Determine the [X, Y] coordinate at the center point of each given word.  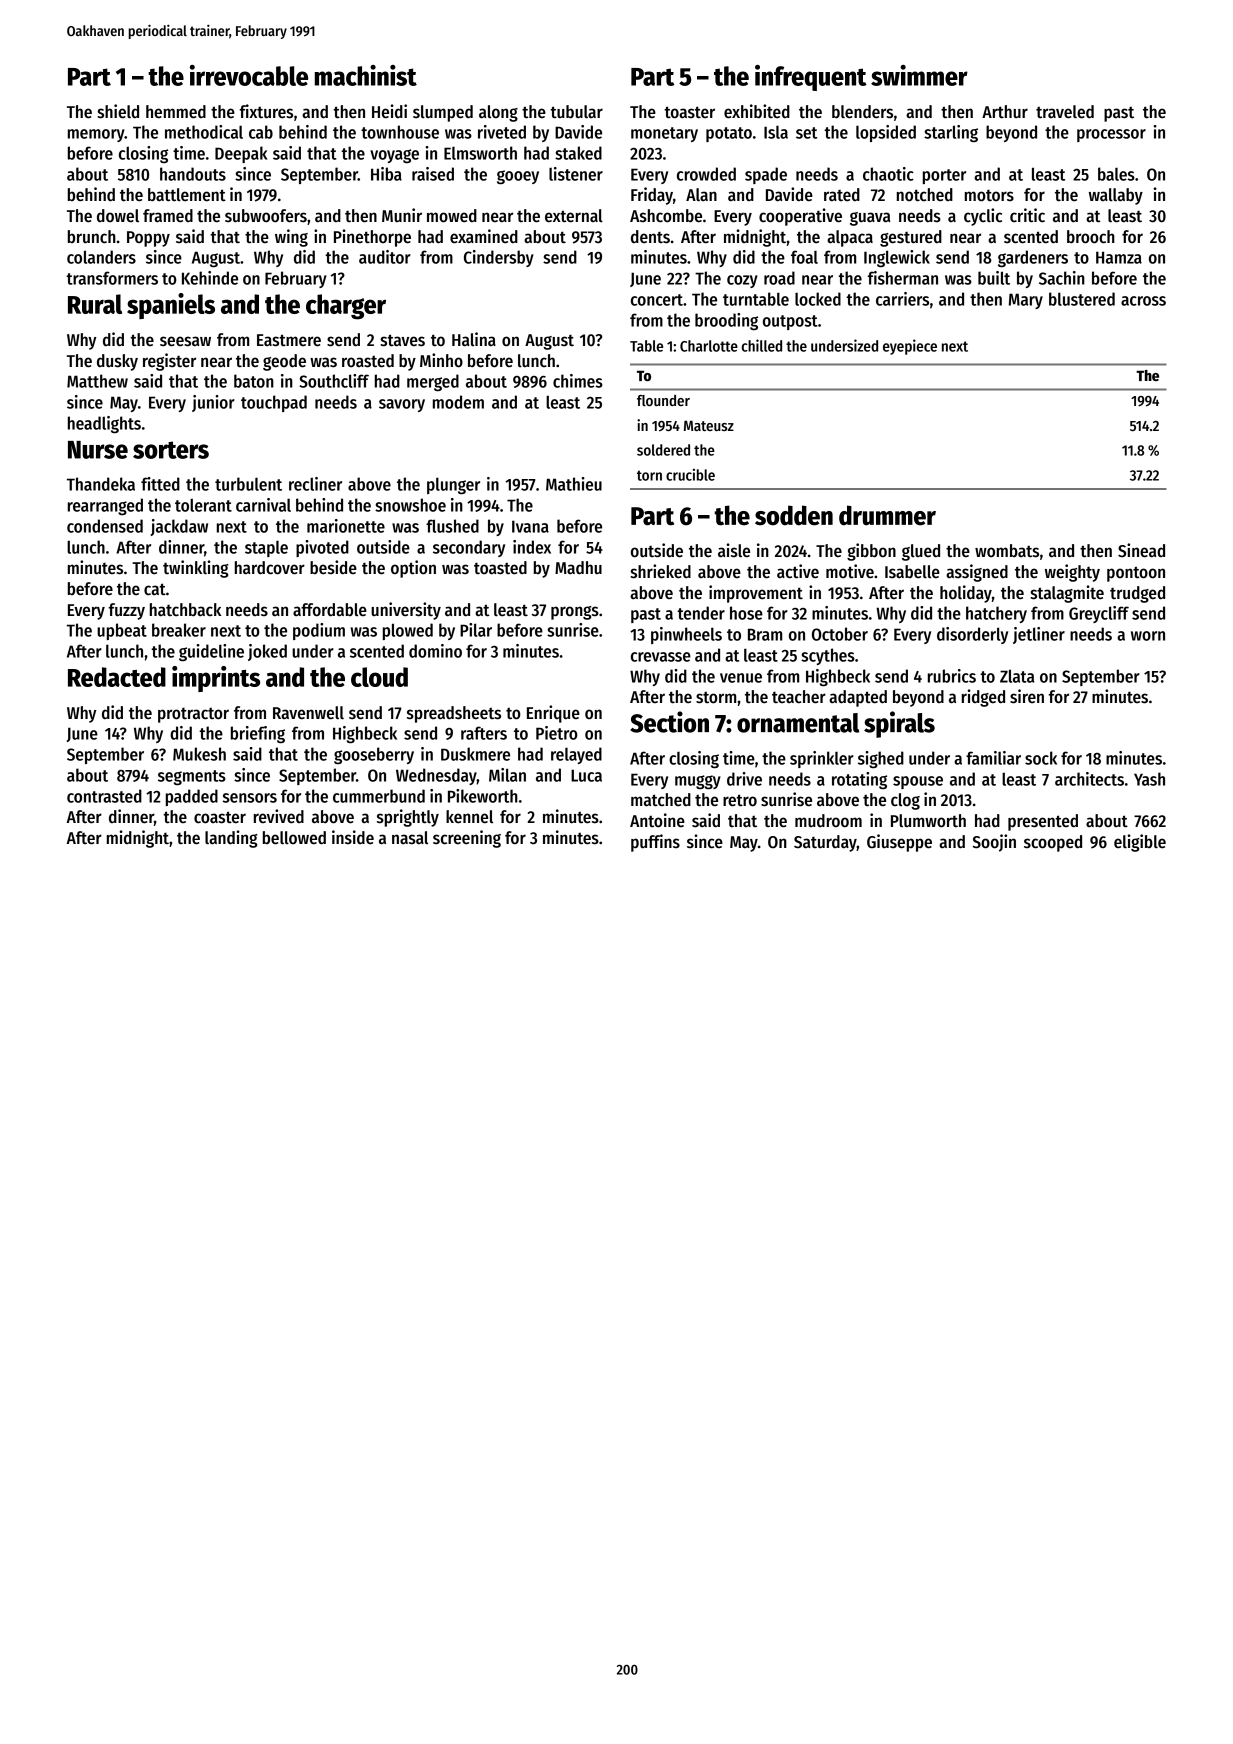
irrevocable [249, 75]
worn [1148, 636]
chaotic [888, 174]
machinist [366, 75]
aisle [734, 550]
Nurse [98, 450]
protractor [193, 715]
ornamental [798, 723]
